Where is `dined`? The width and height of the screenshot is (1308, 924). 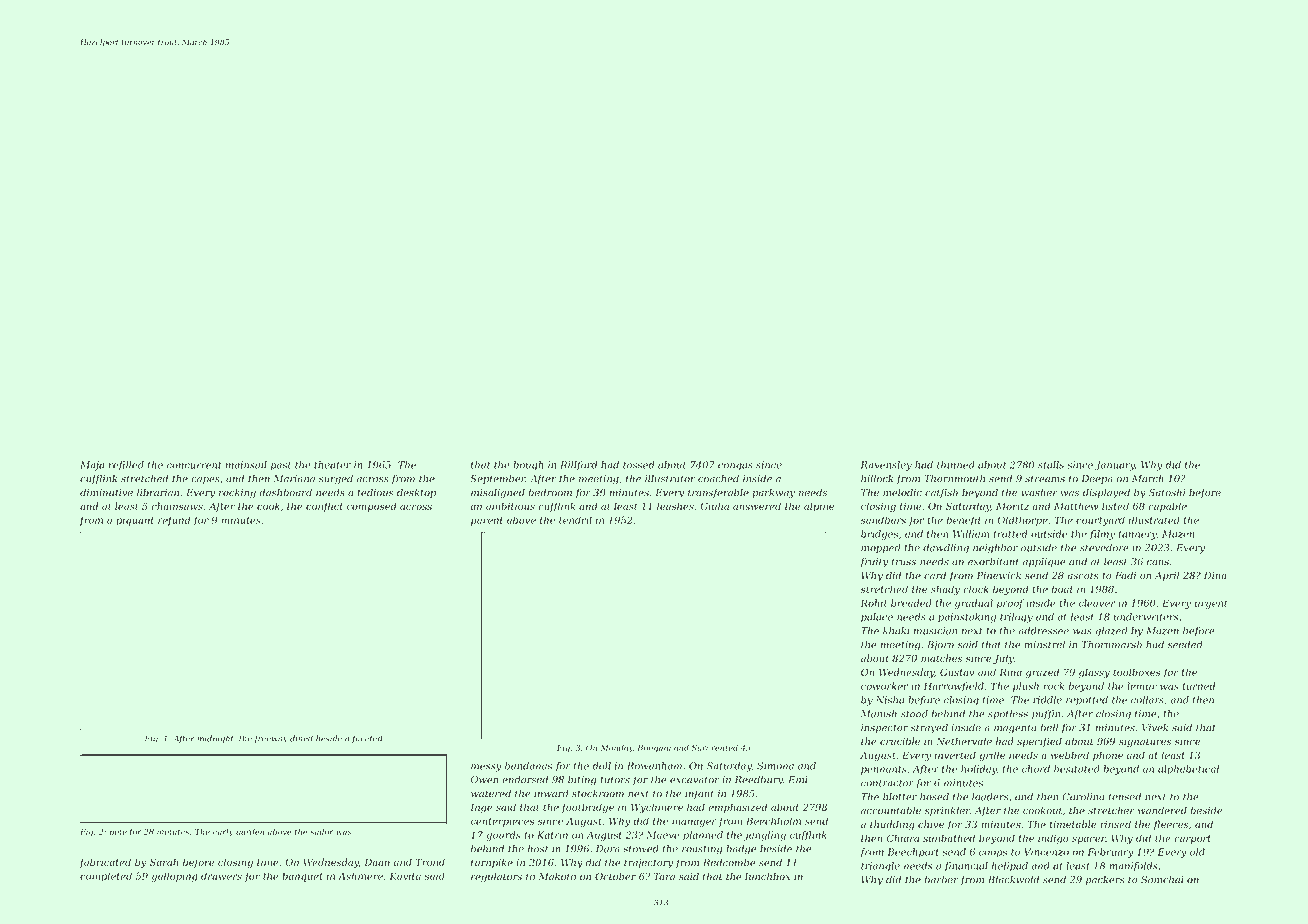 dined is located at coordinates (301, 738).
